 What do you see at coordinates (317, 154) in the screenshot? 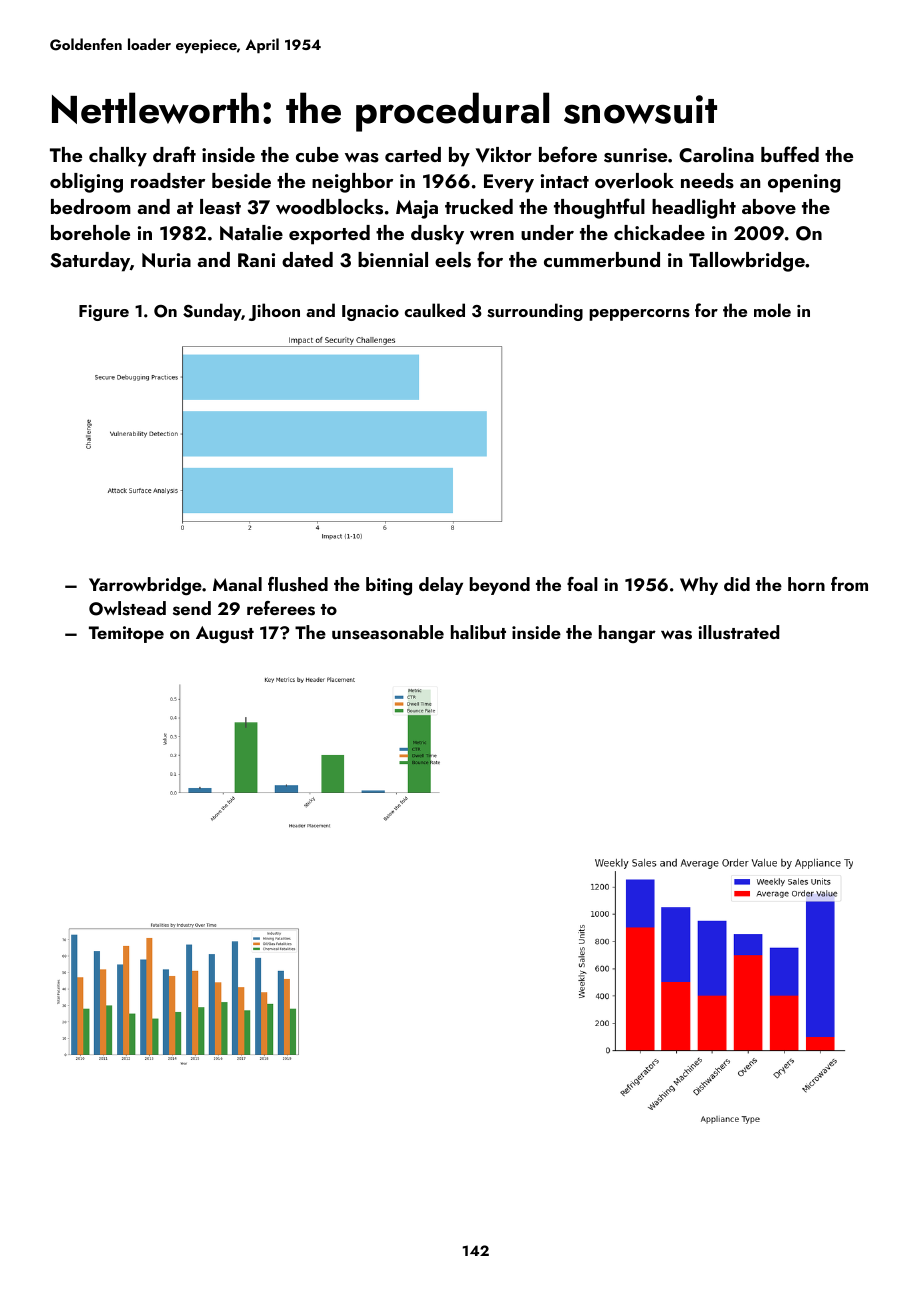
I see `cube` at bounding box center [317, 154].
